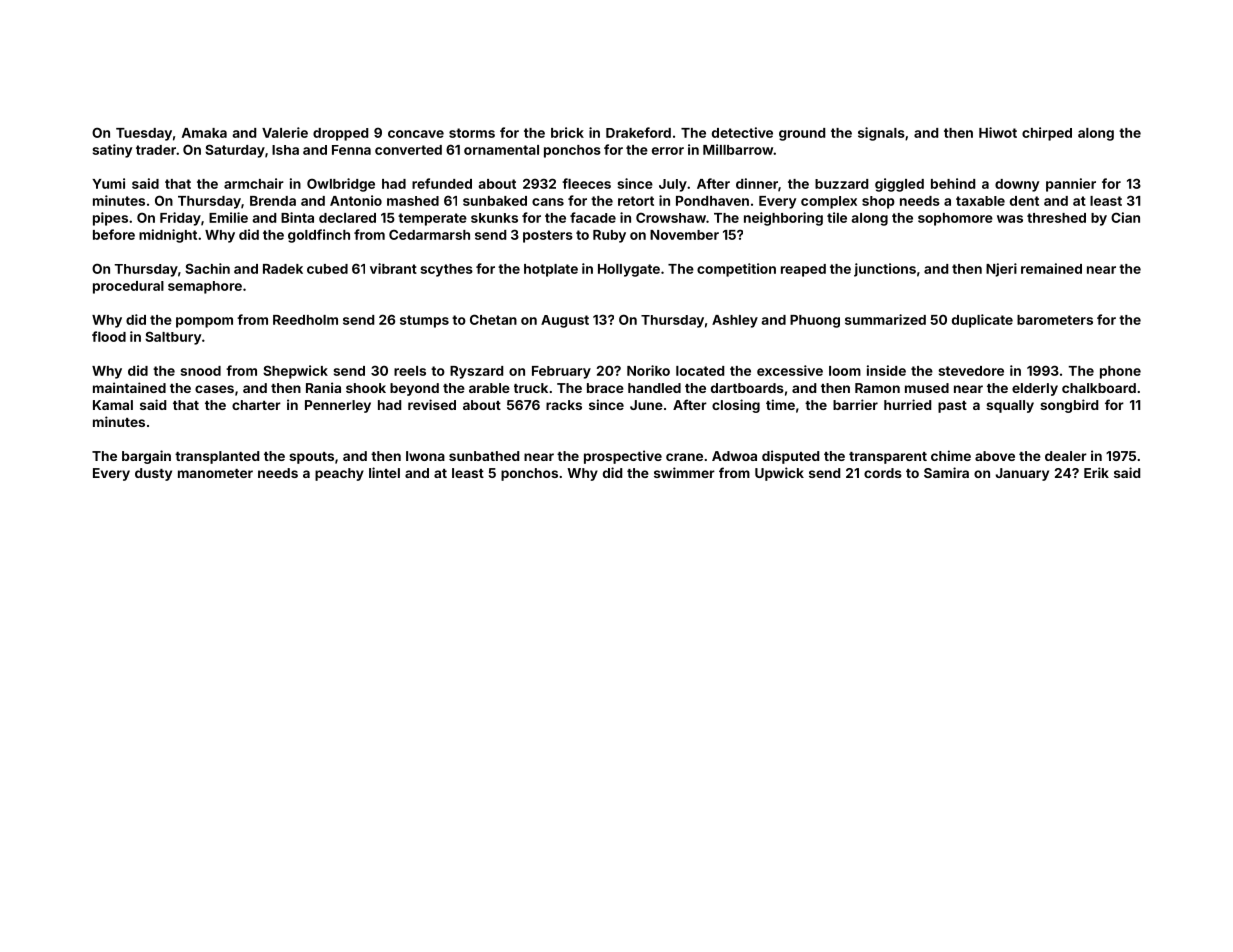  What do you see at coordinates (971, 371) in the image?
I see `stevedore` at bounding box center [971, 371].
